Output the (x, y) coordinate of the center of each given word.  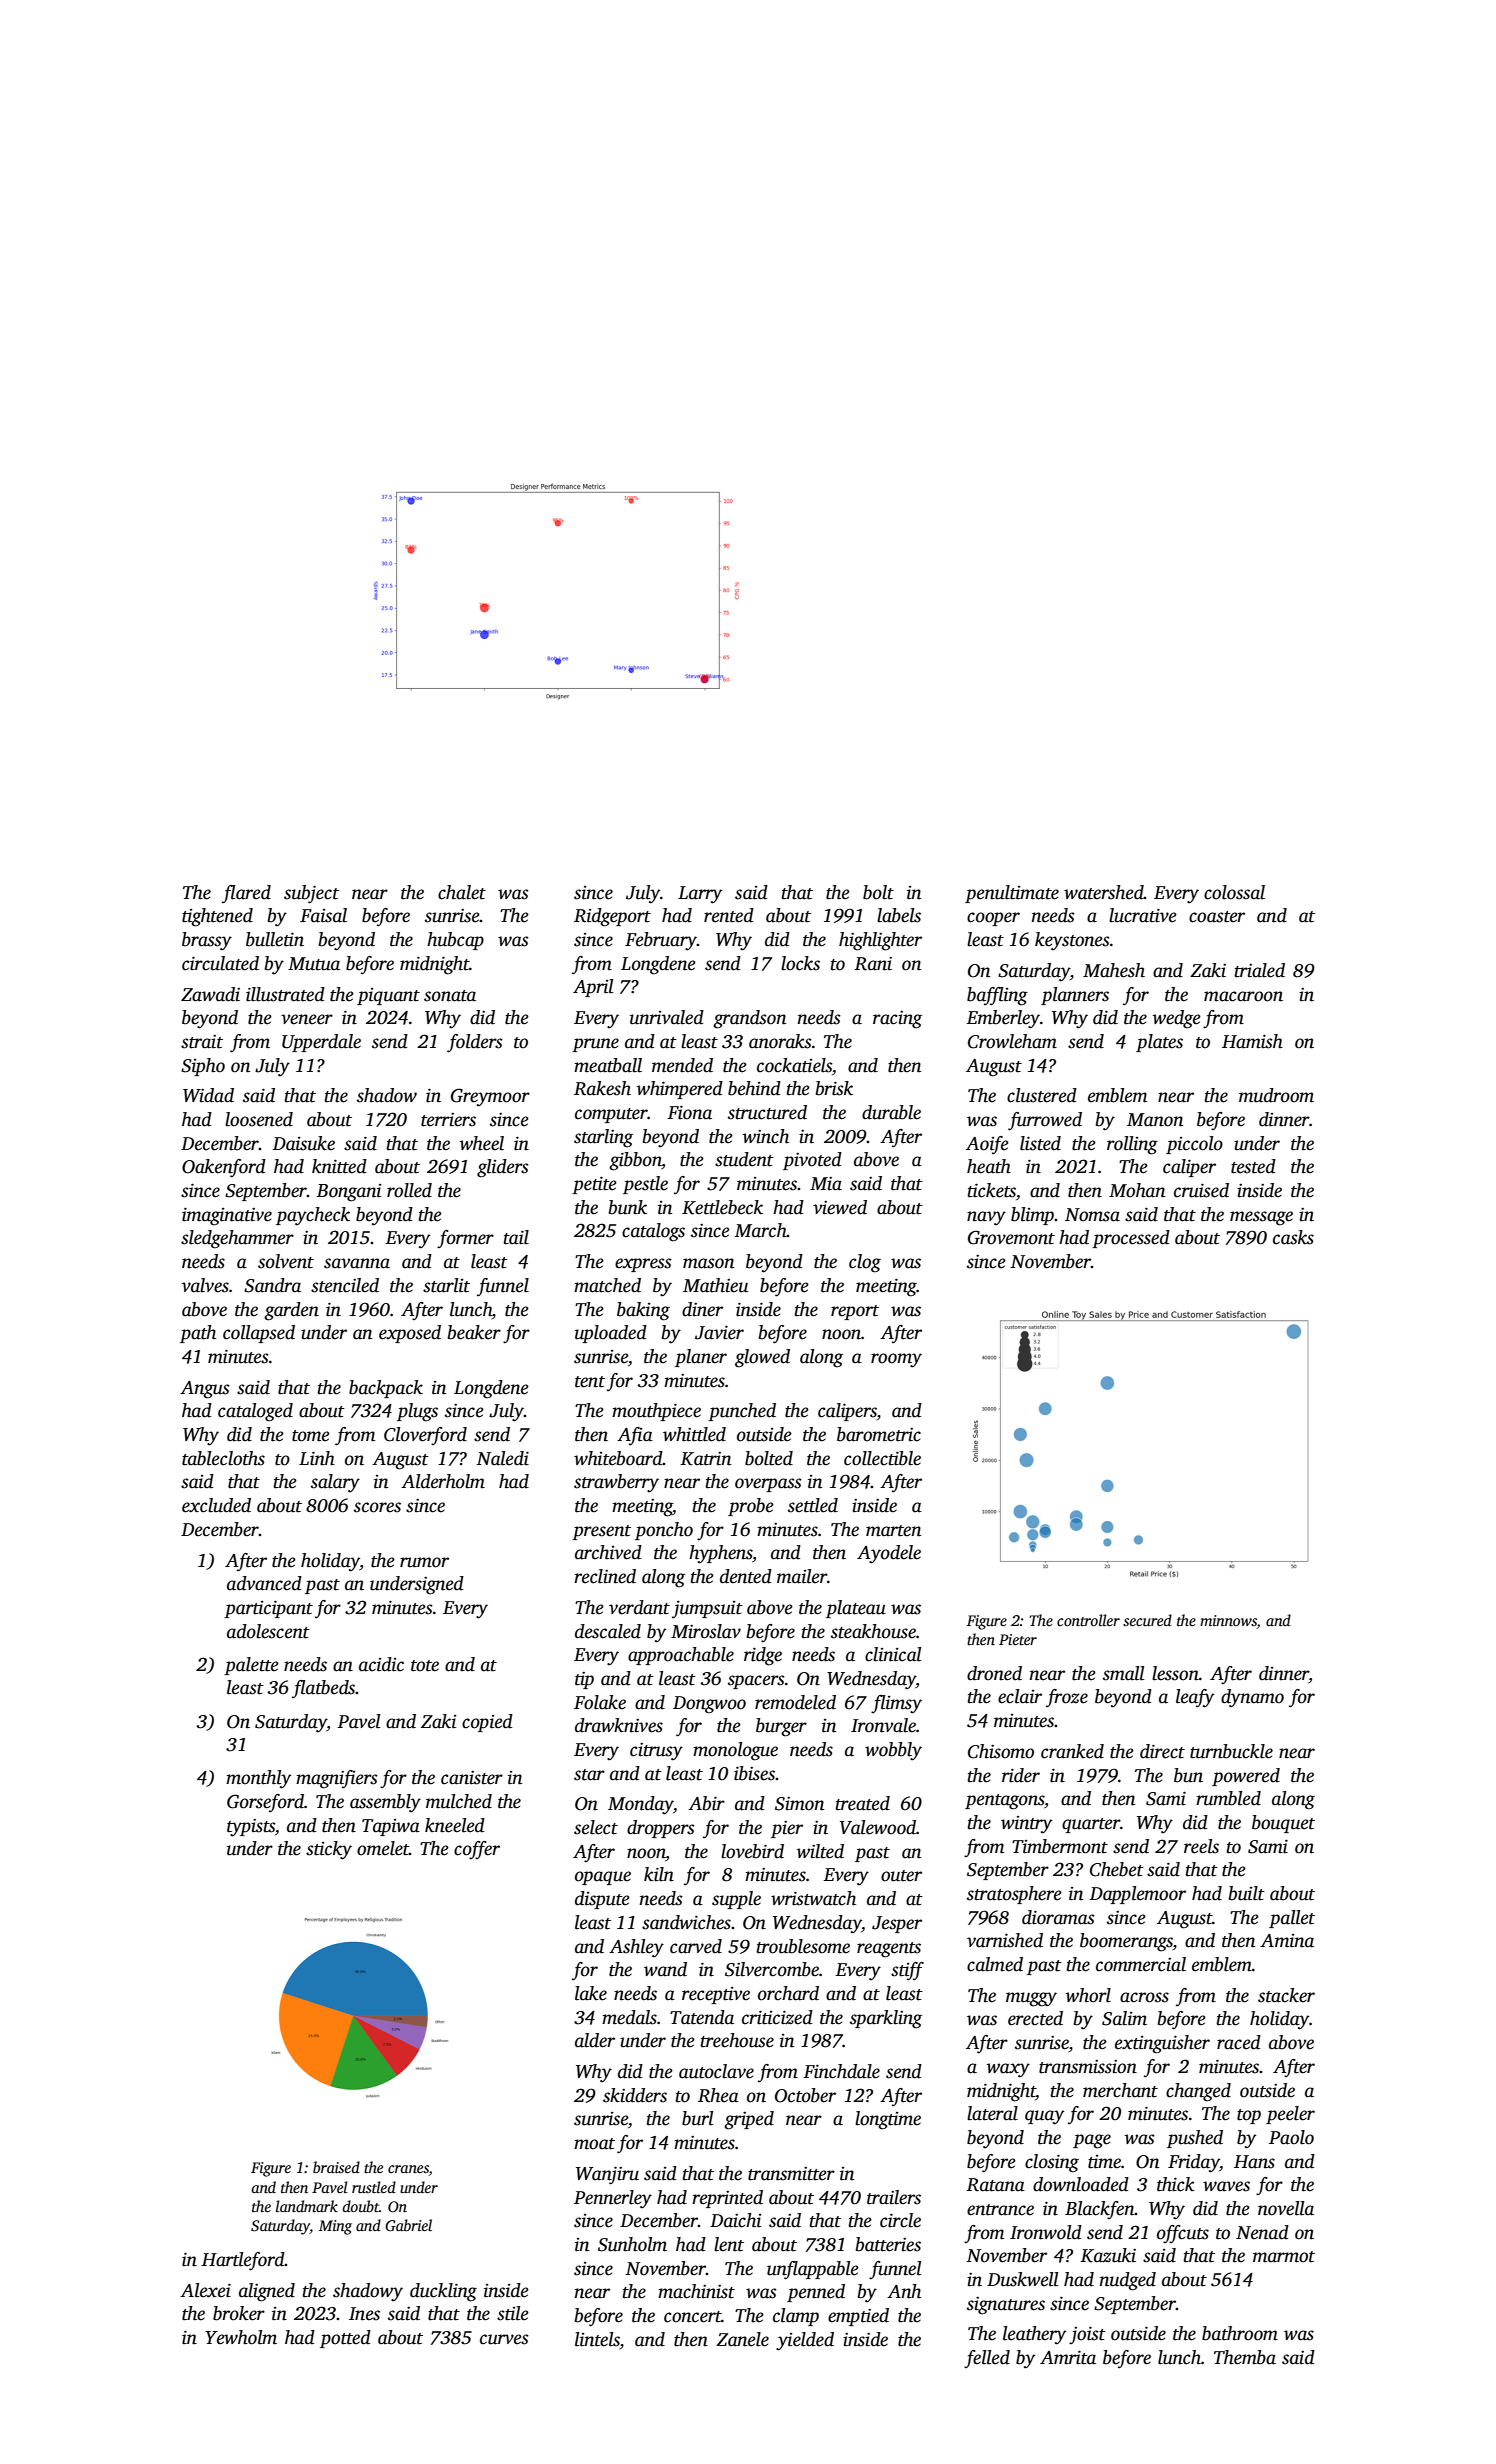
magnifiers (337, 1779)
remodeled (795, 1702)
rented (729, 915)
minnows (1228, 1622)
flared (246, 894)
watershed (1104, 892)
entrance (1000, 2210)
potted (345, 2339)
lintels (597, 2339)
